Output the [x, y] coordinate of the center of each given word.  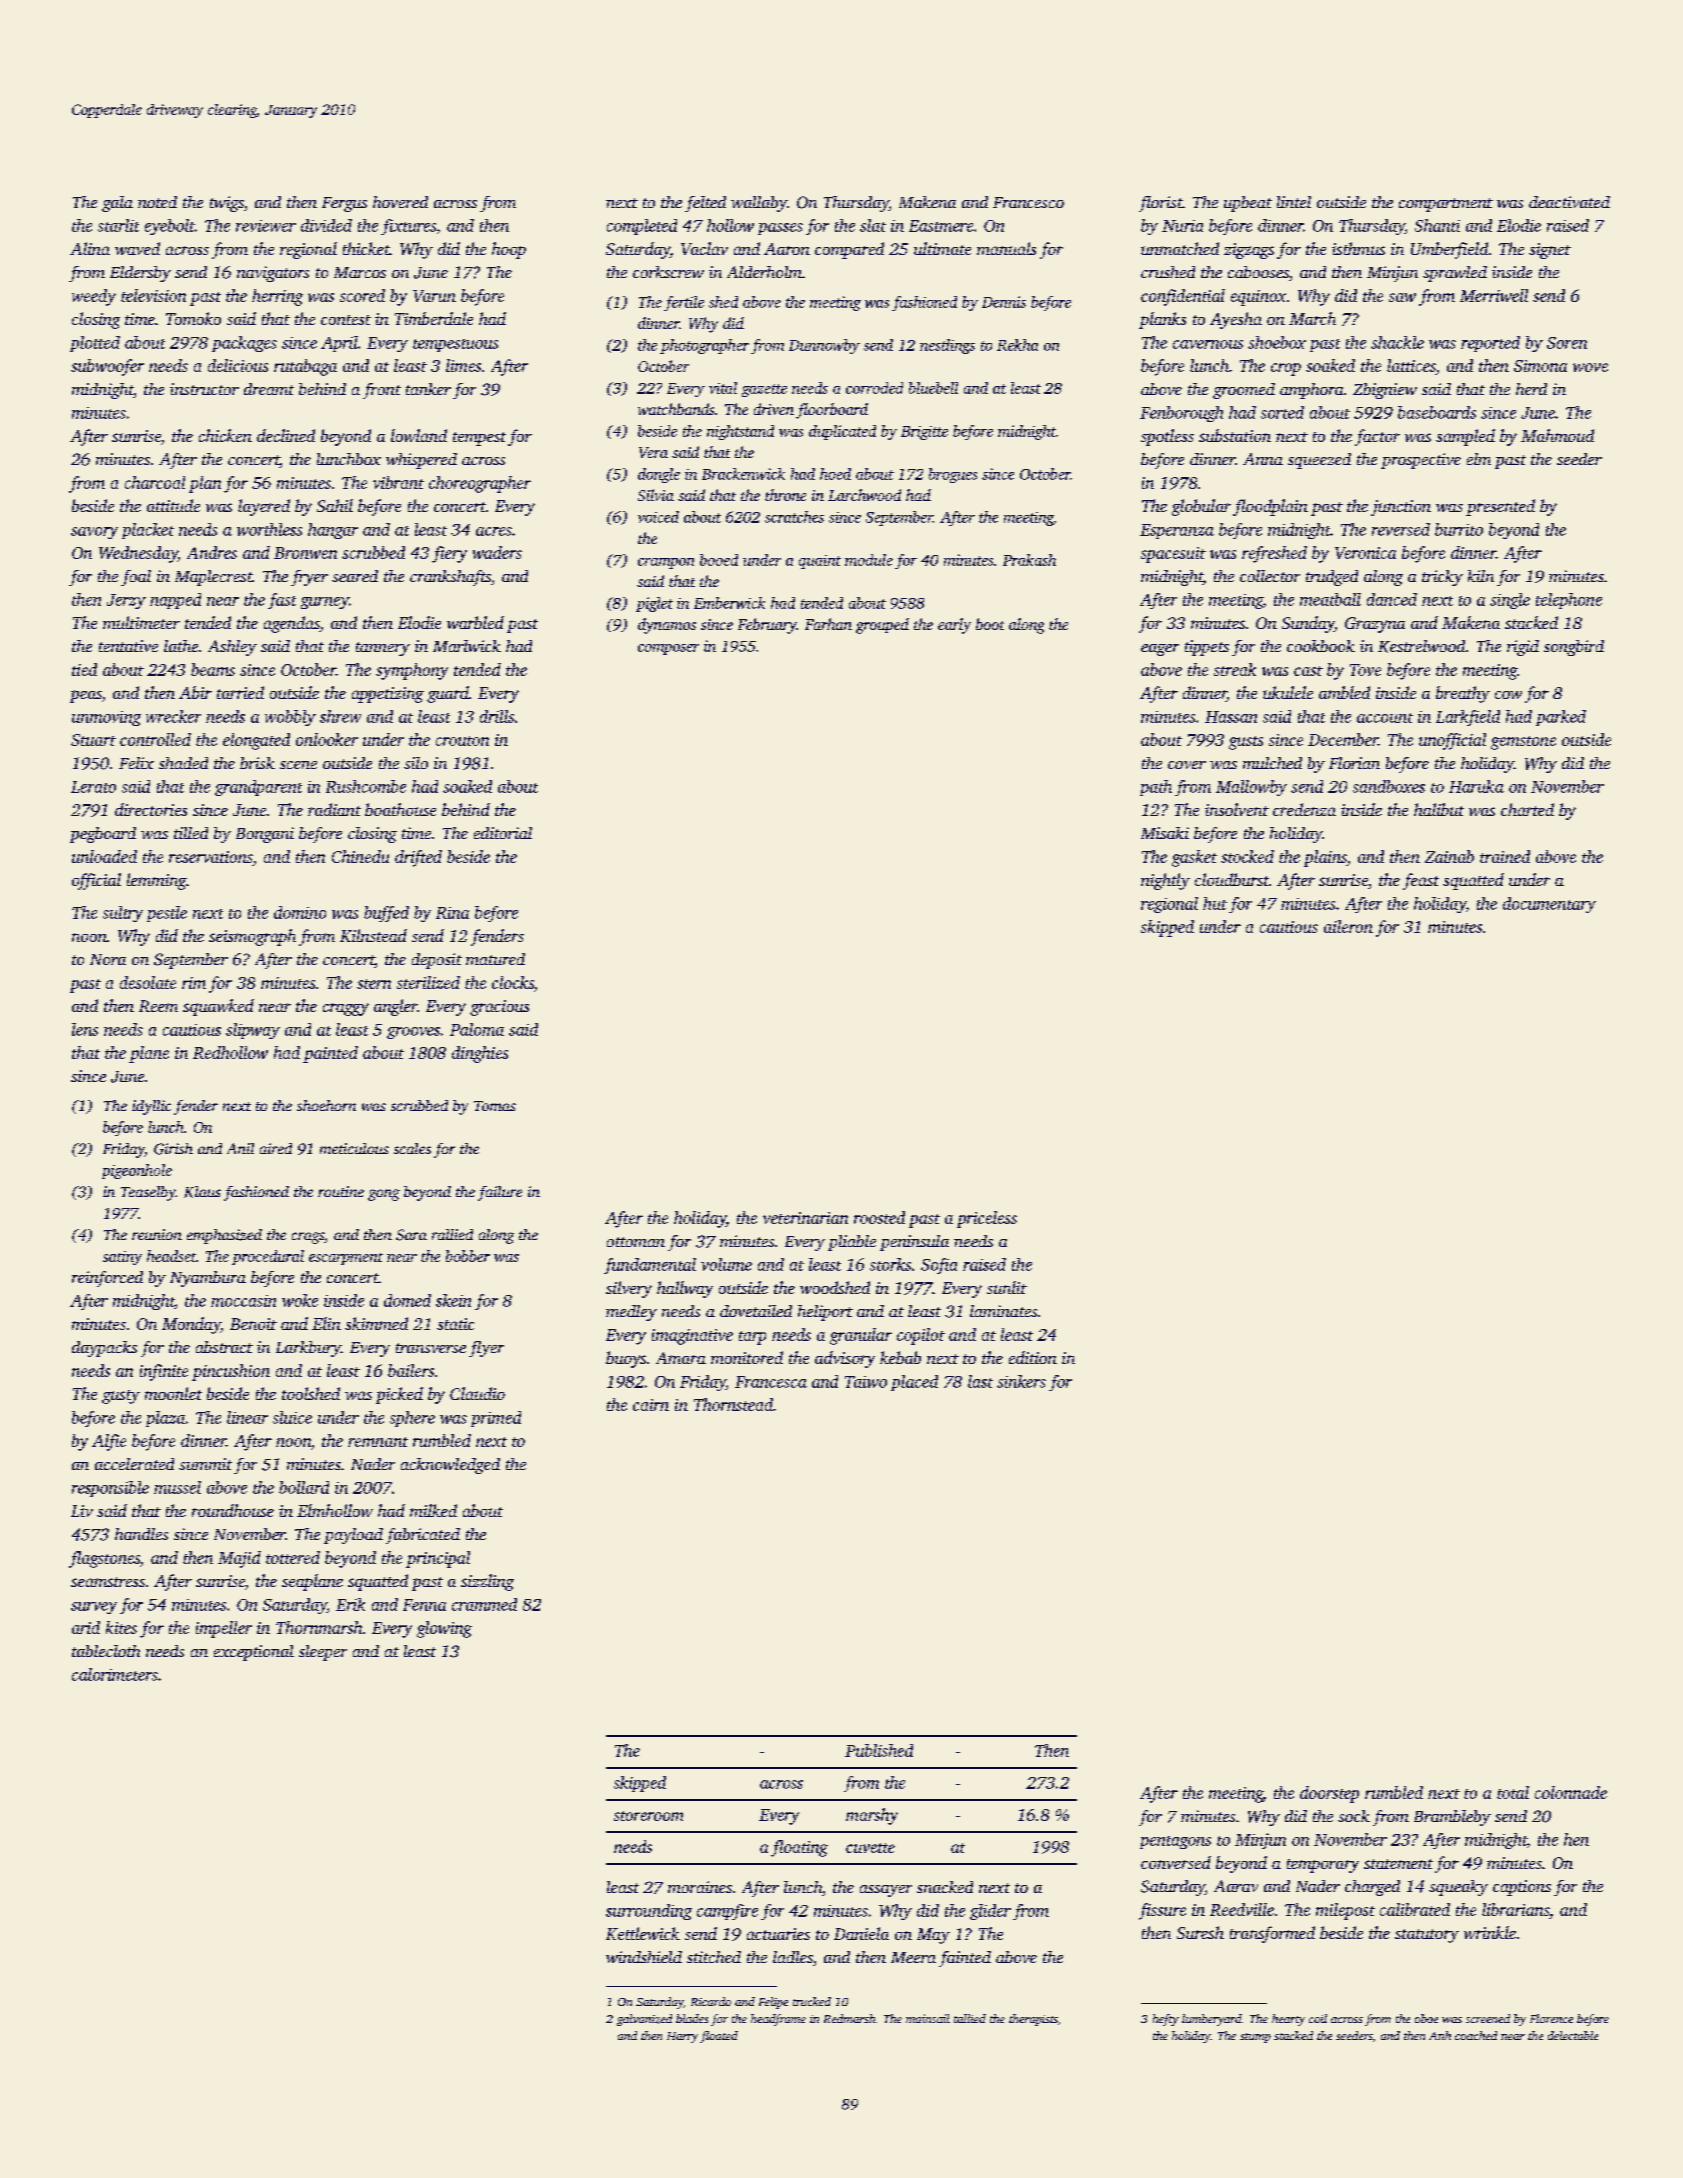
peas [86, 696]
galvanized [644, 2020]
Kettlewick [643, 1933]
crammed [484, 1604]
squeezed [1319, 461]
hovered [400, 202]
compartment [1446, 205]
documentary [1549, 905]
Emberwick [729, 603]
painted [330, 1054]
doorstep [1329, 1794]
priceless [987, 1219]
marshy [872, 1816]
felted [705, 204]
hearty [1288, 2020]
